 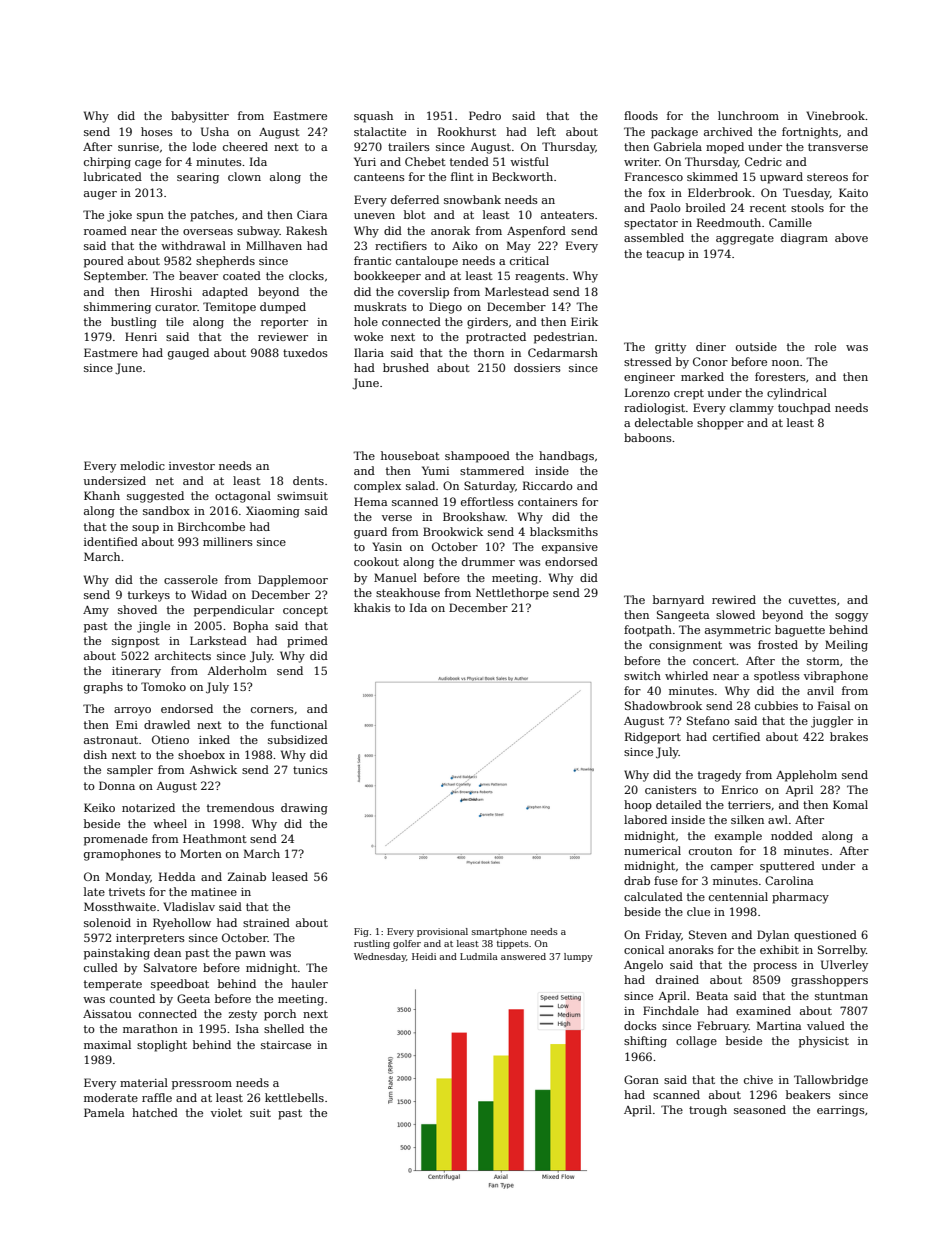 I want to click on Henri, so click(x=141, y=336).
